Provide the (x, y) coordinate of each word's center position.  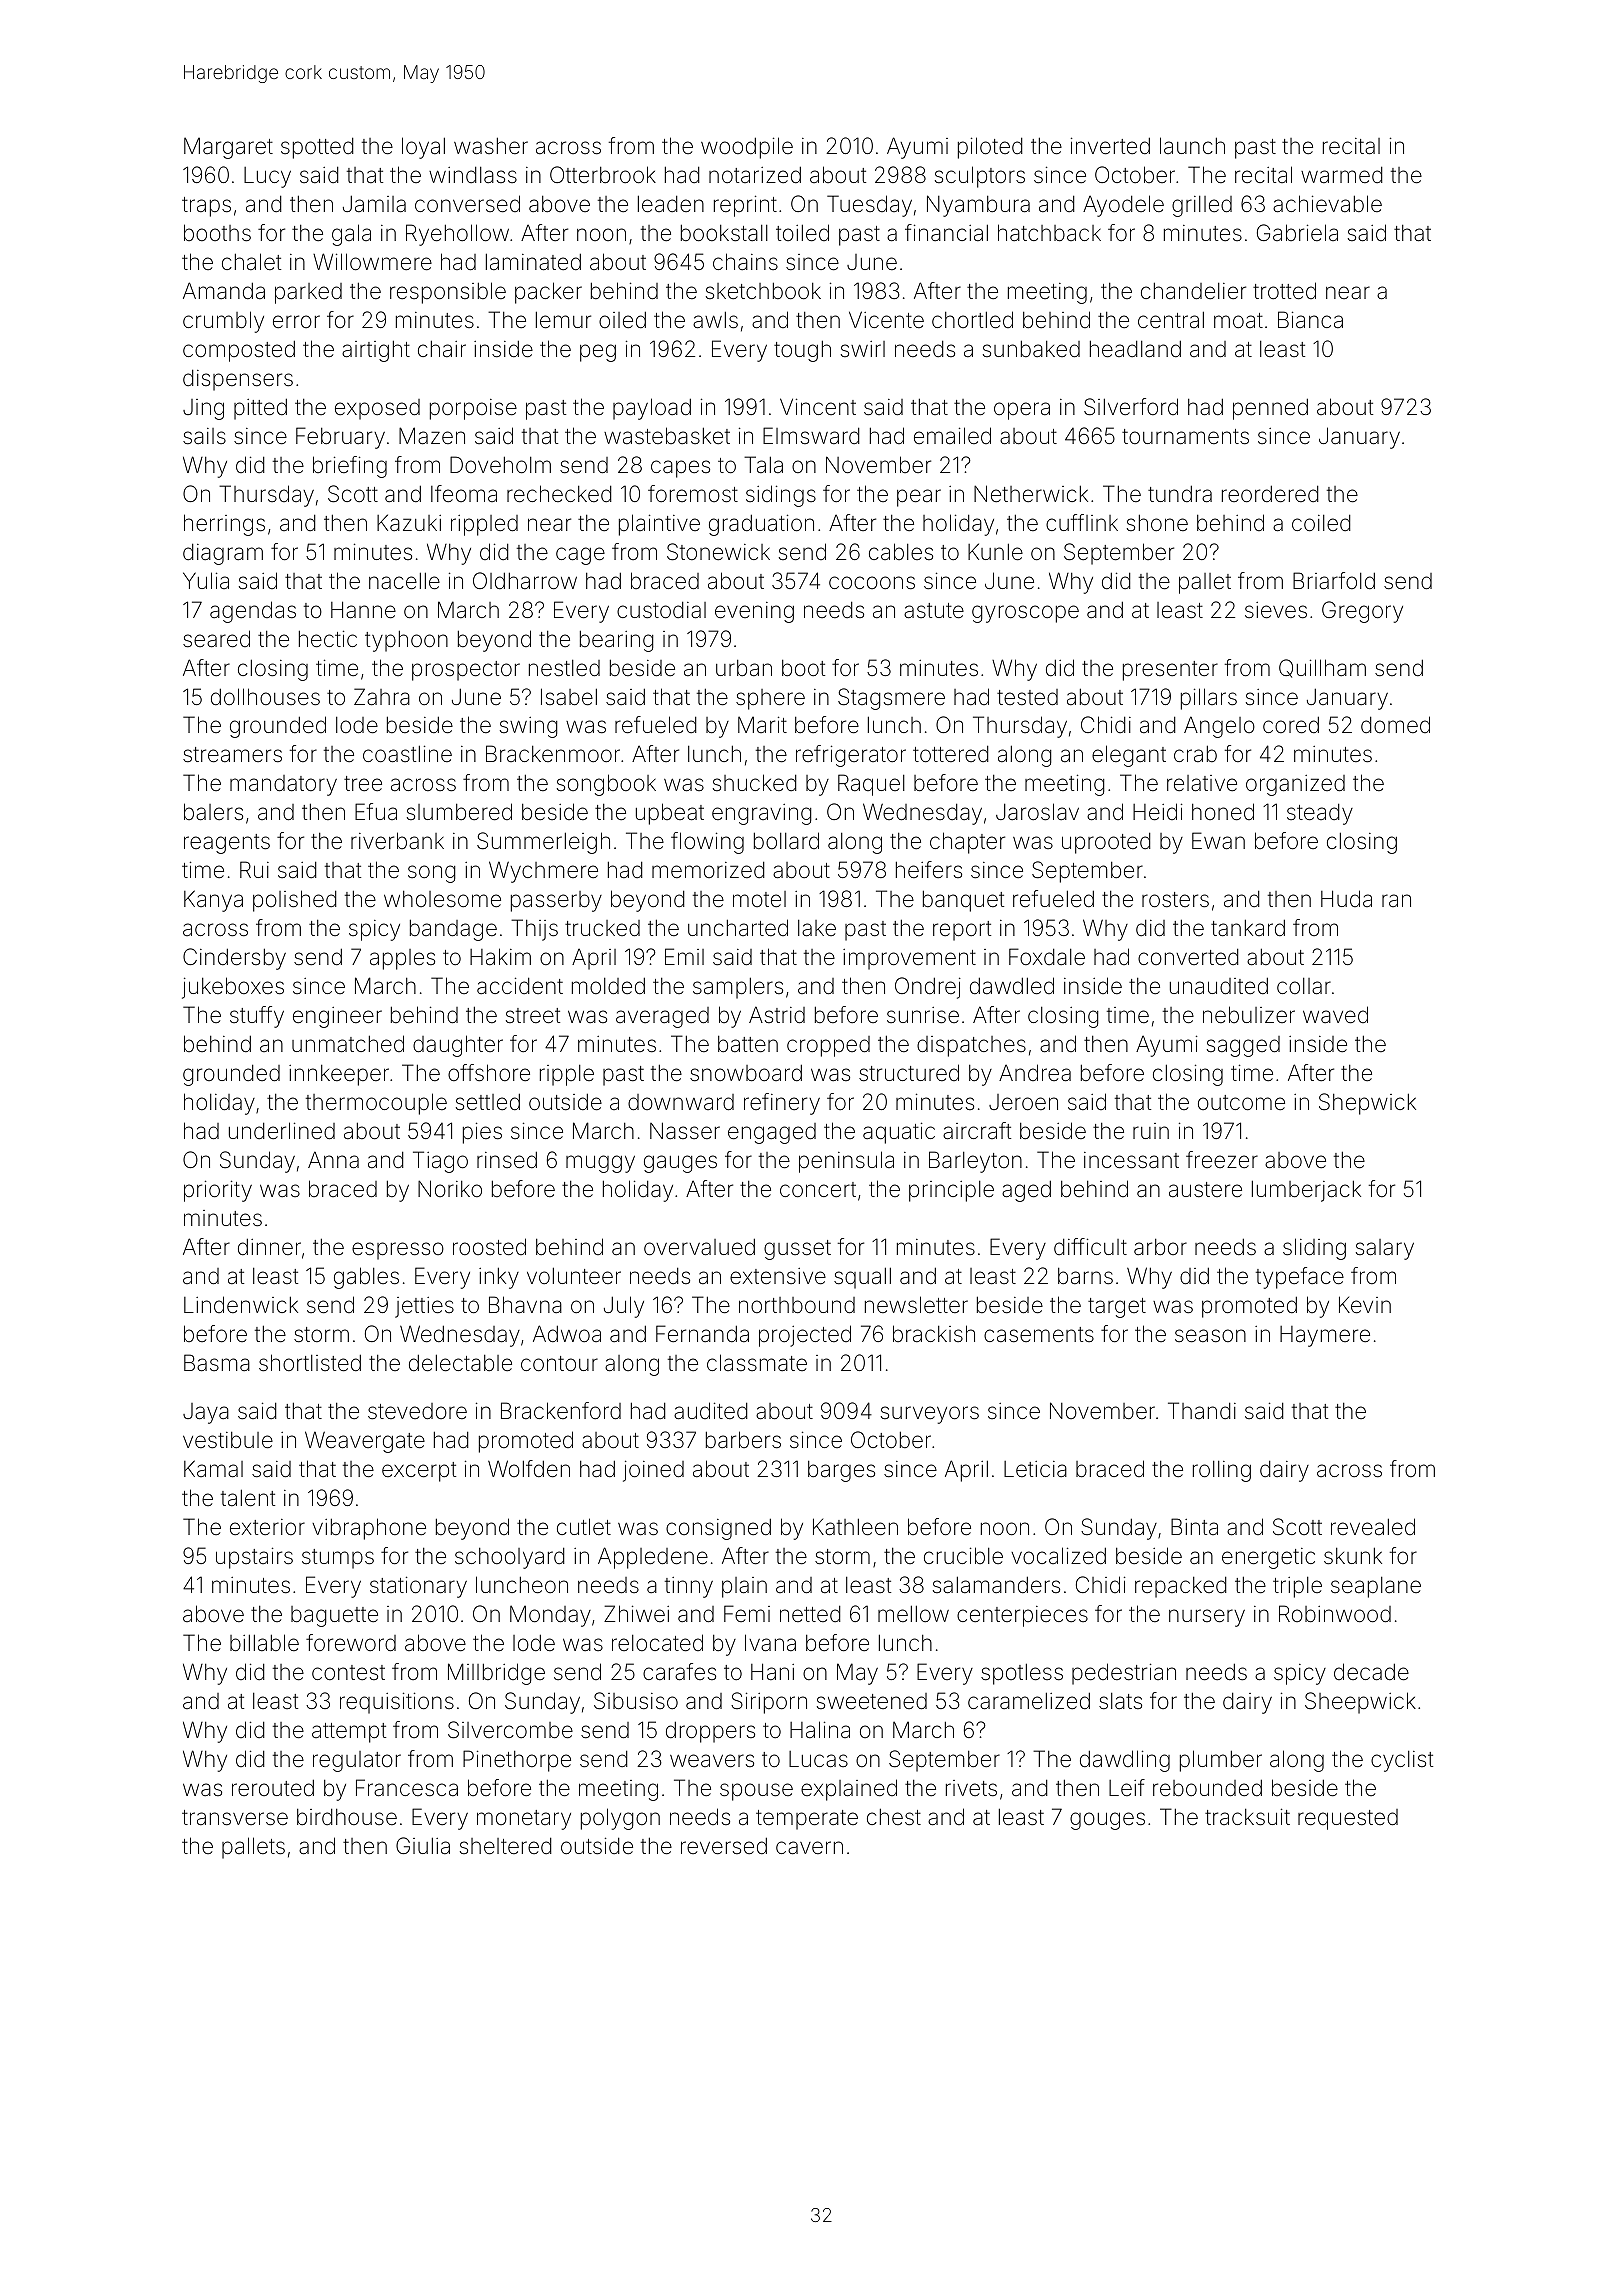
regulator (357, 1761)
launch (1192, 145)
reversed (724, 1846)
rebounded (1207, 1788)
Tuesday (869, 206)
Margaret (228, 148)
